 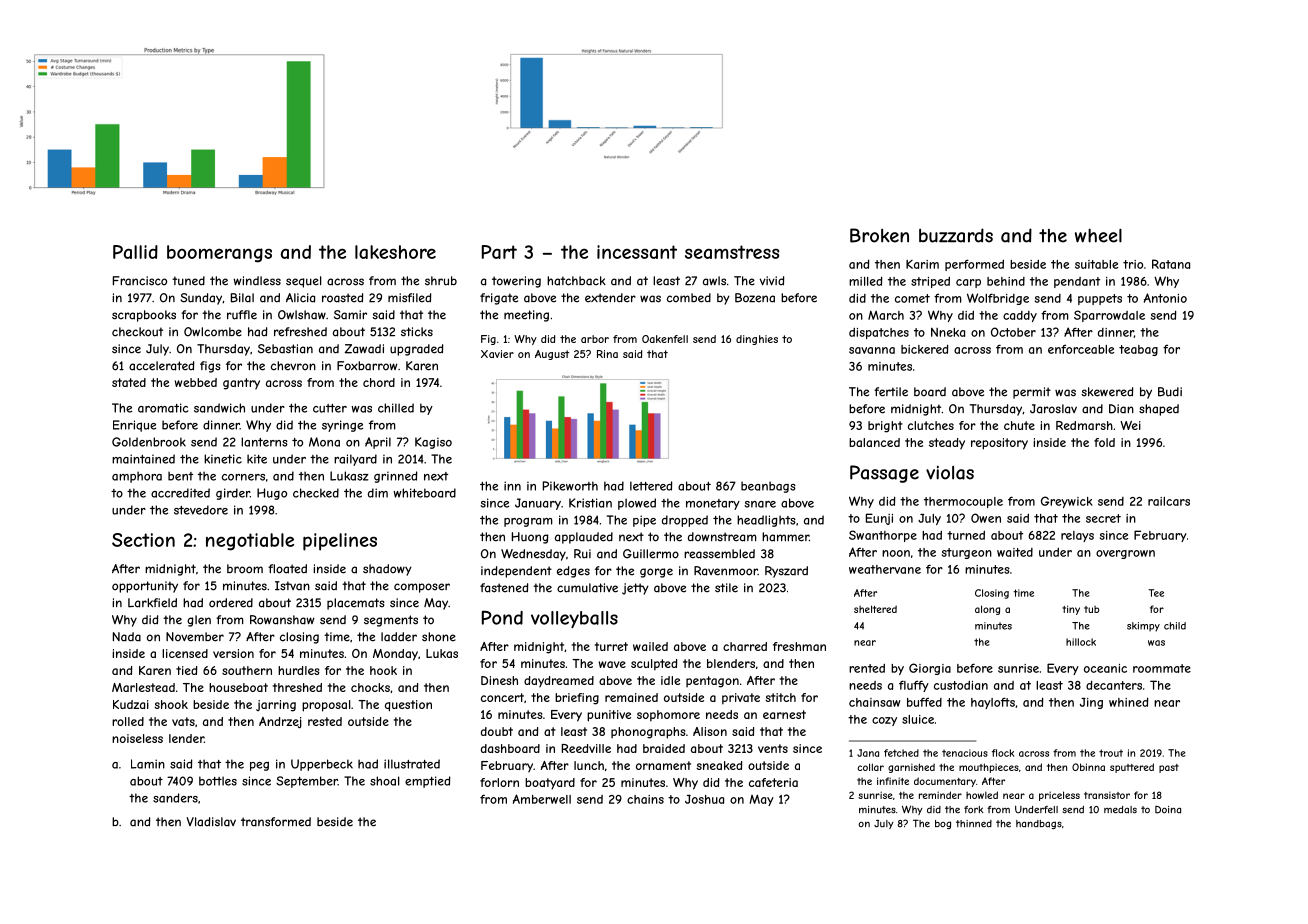 I want to click on transformed, so click(x=276, y=822).
